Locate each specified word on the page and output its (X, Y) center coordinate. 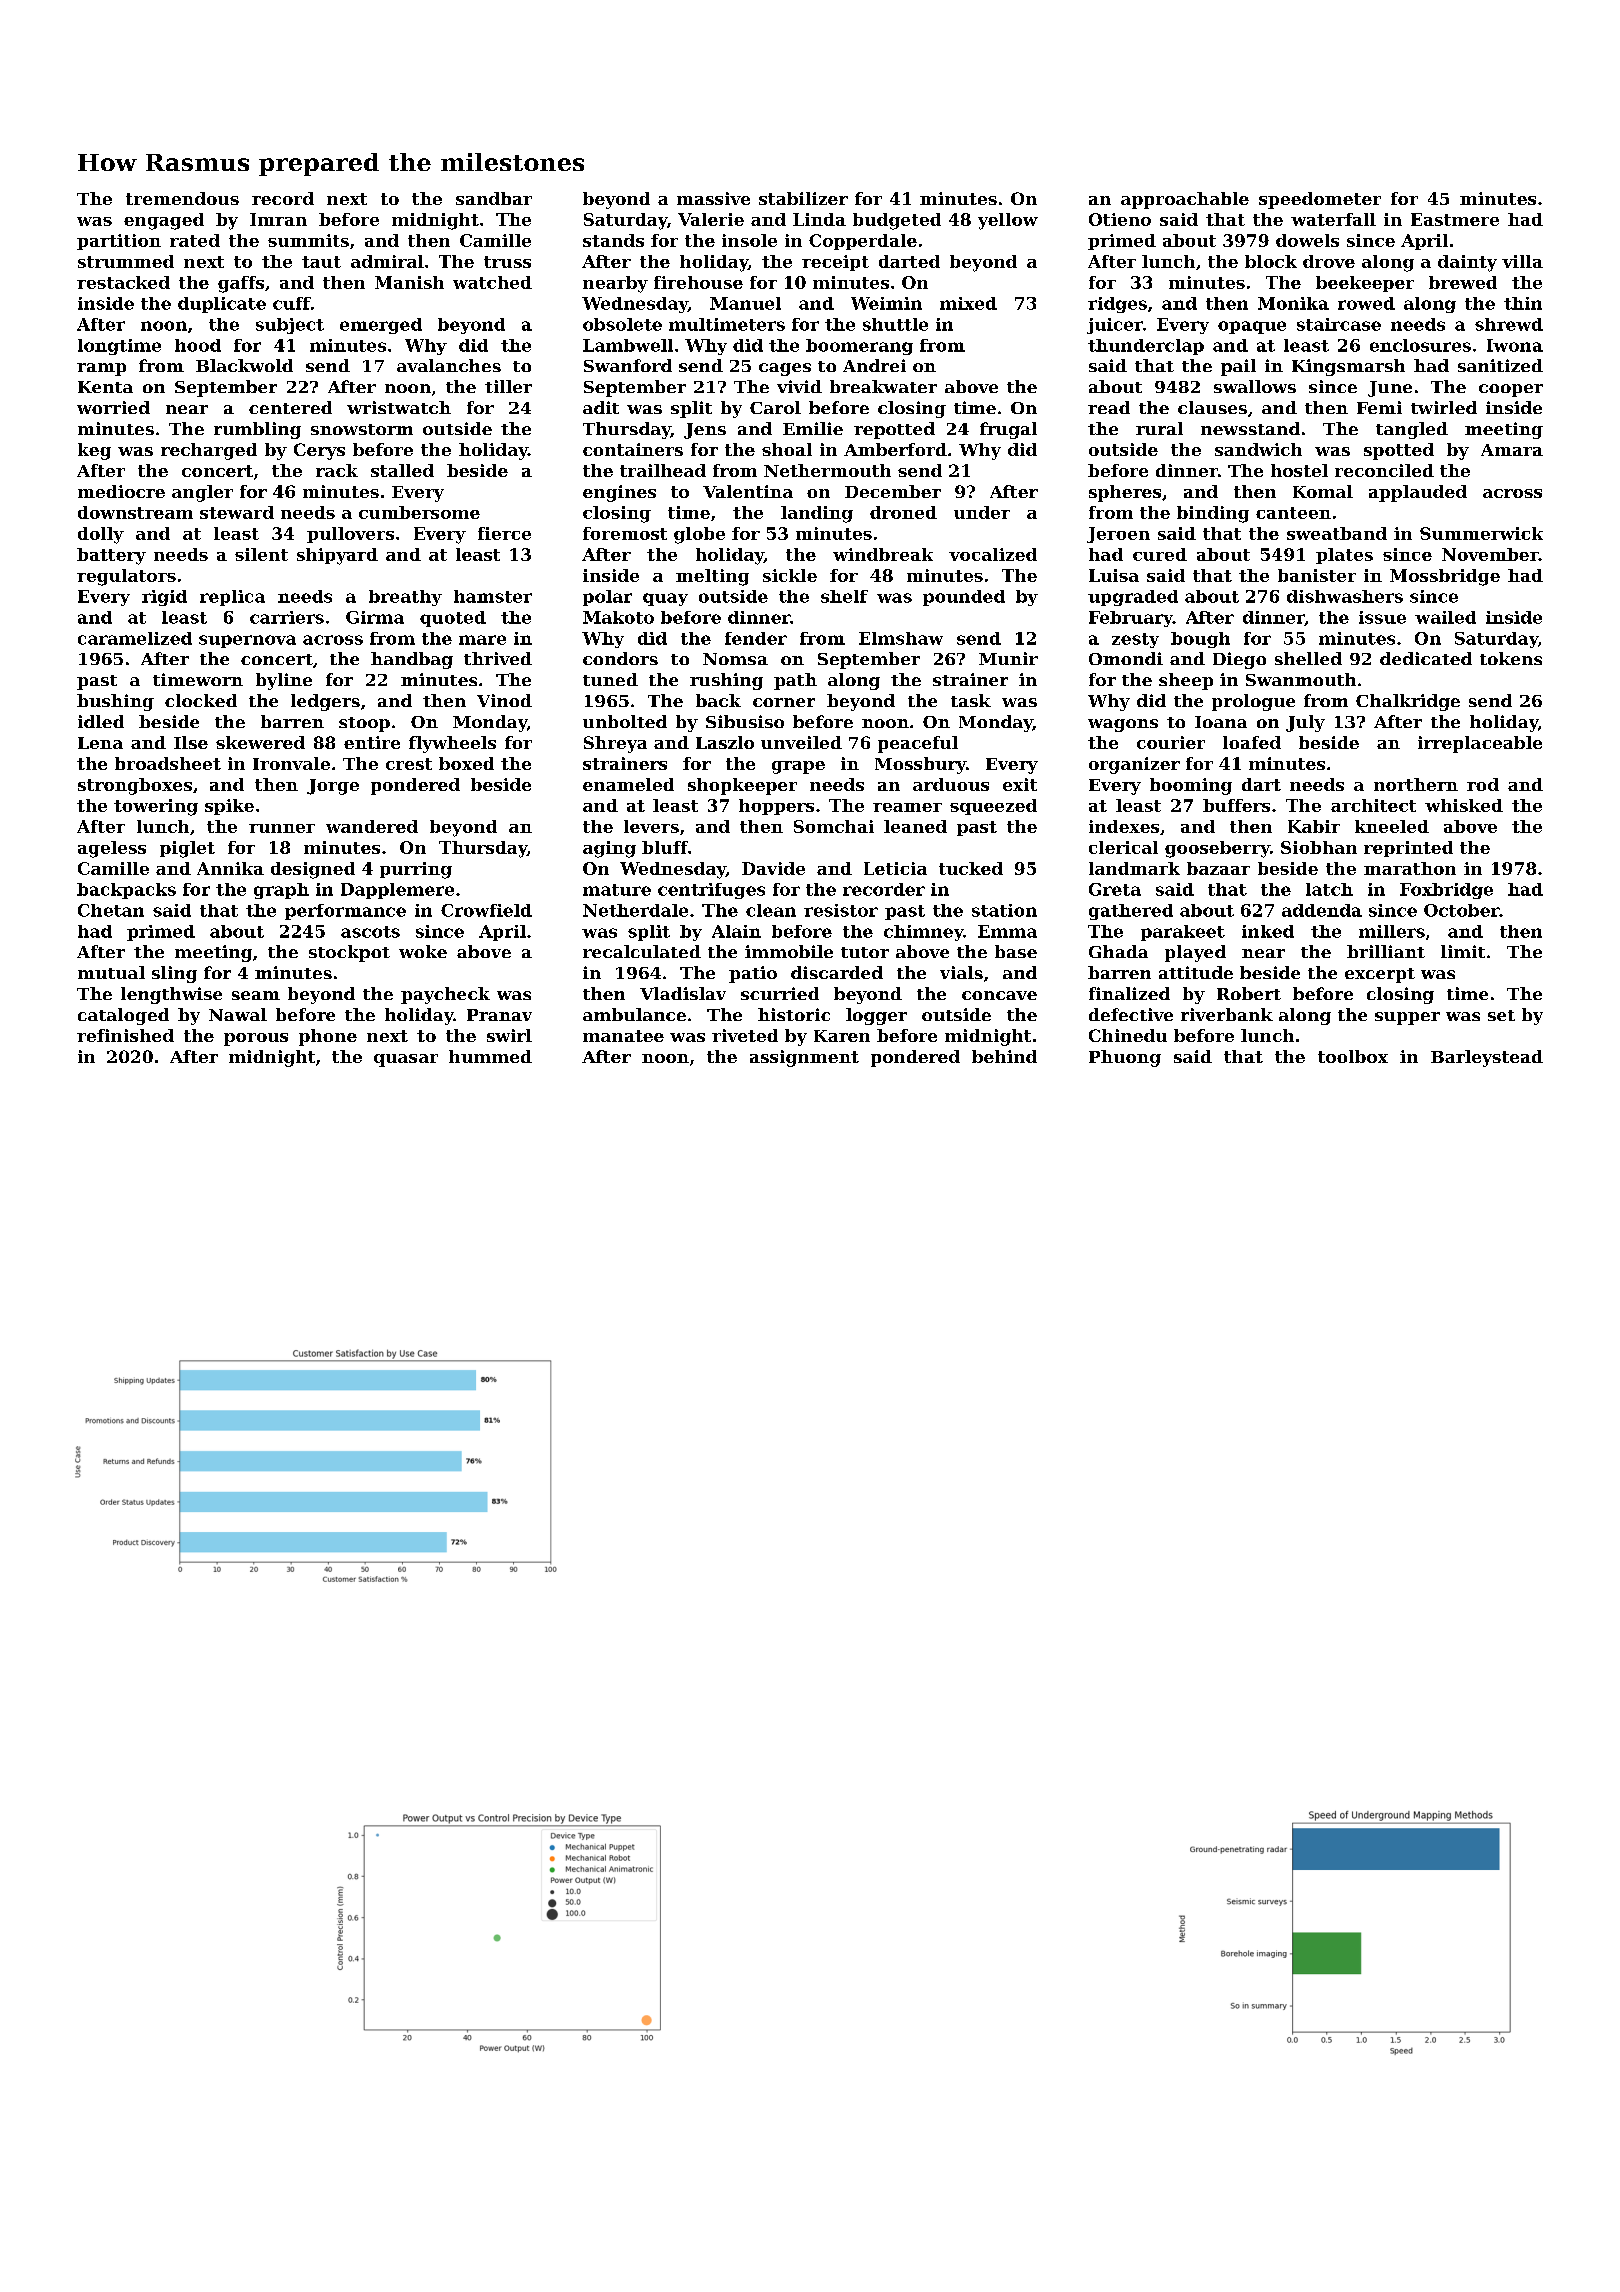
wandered (372, 826)
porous (256, 1039)
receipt (835, 263)
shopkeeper (742, 786)
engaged (164, 221)
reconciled (1384, 470)
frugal (1008, 430)
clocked (201, 700)
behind (1004, 1056)
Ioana (1221, 722)
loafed (1252, 742)
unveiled (801, 742)
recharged (209, 451)
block (1271, 261)
